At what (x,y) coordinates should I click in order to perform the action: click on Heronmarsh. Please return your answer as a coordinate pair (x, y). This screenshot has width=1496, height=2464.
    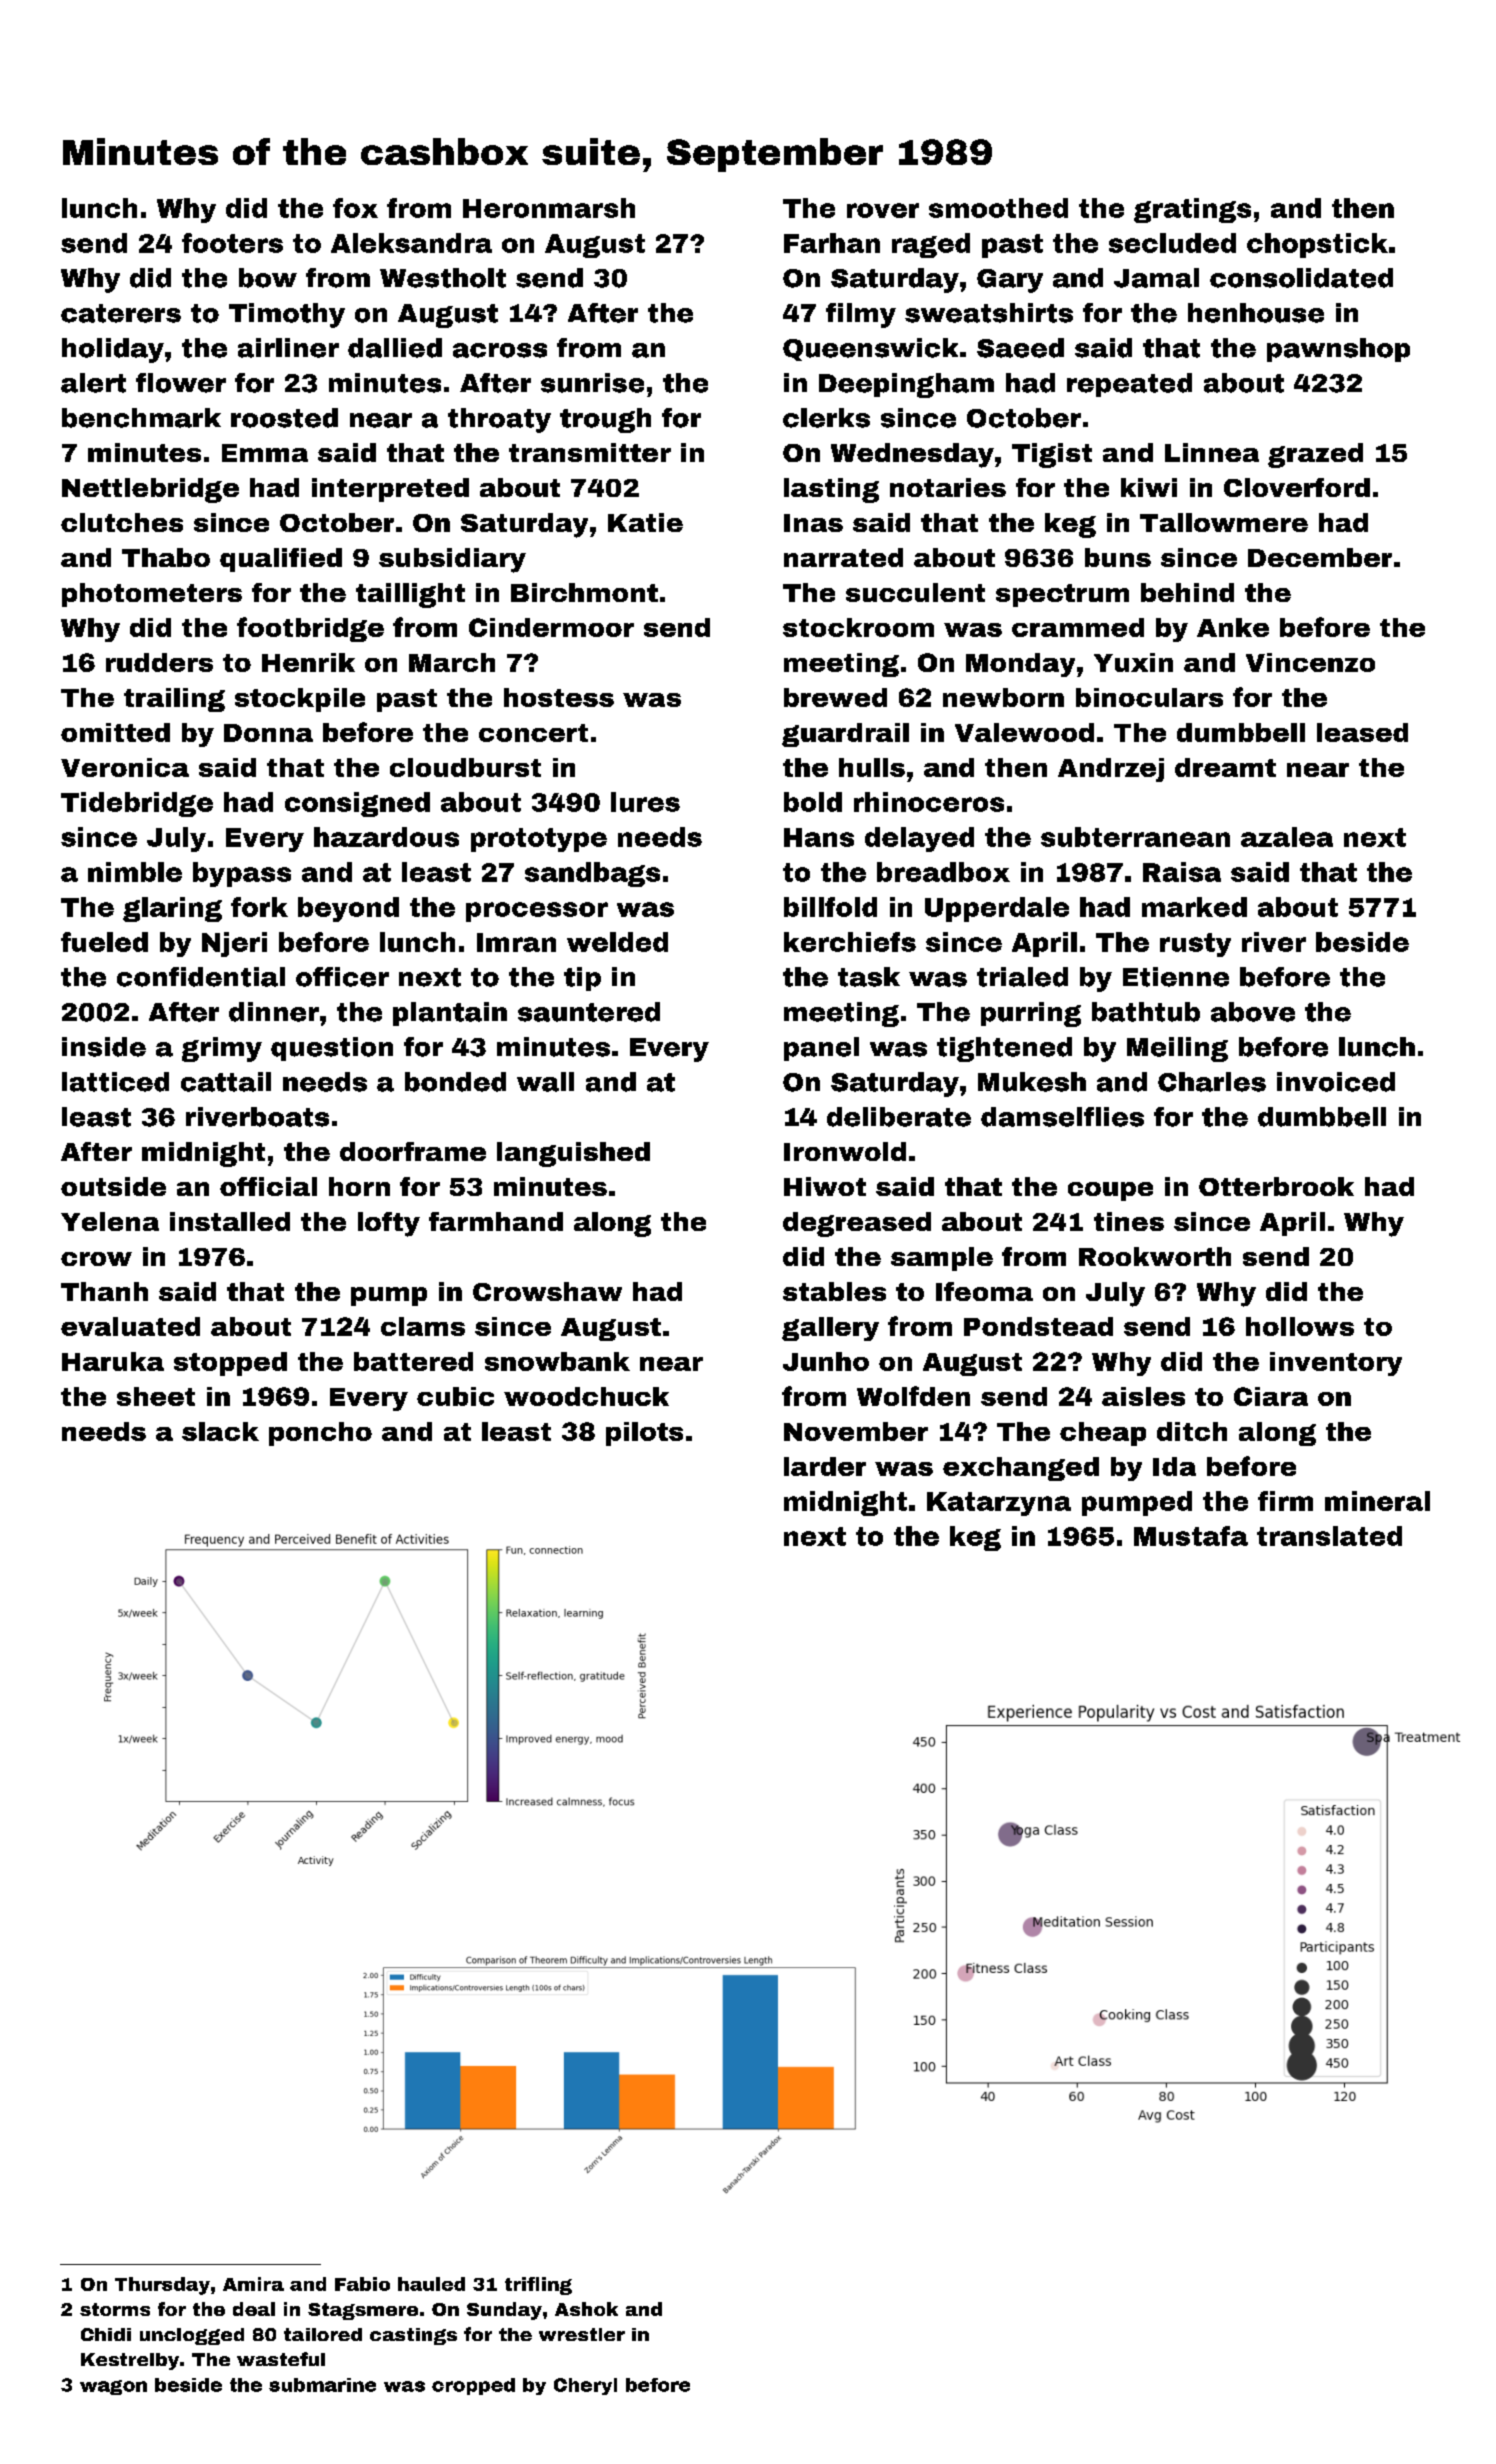
    Looking at the image, I should click on (549, 208).
